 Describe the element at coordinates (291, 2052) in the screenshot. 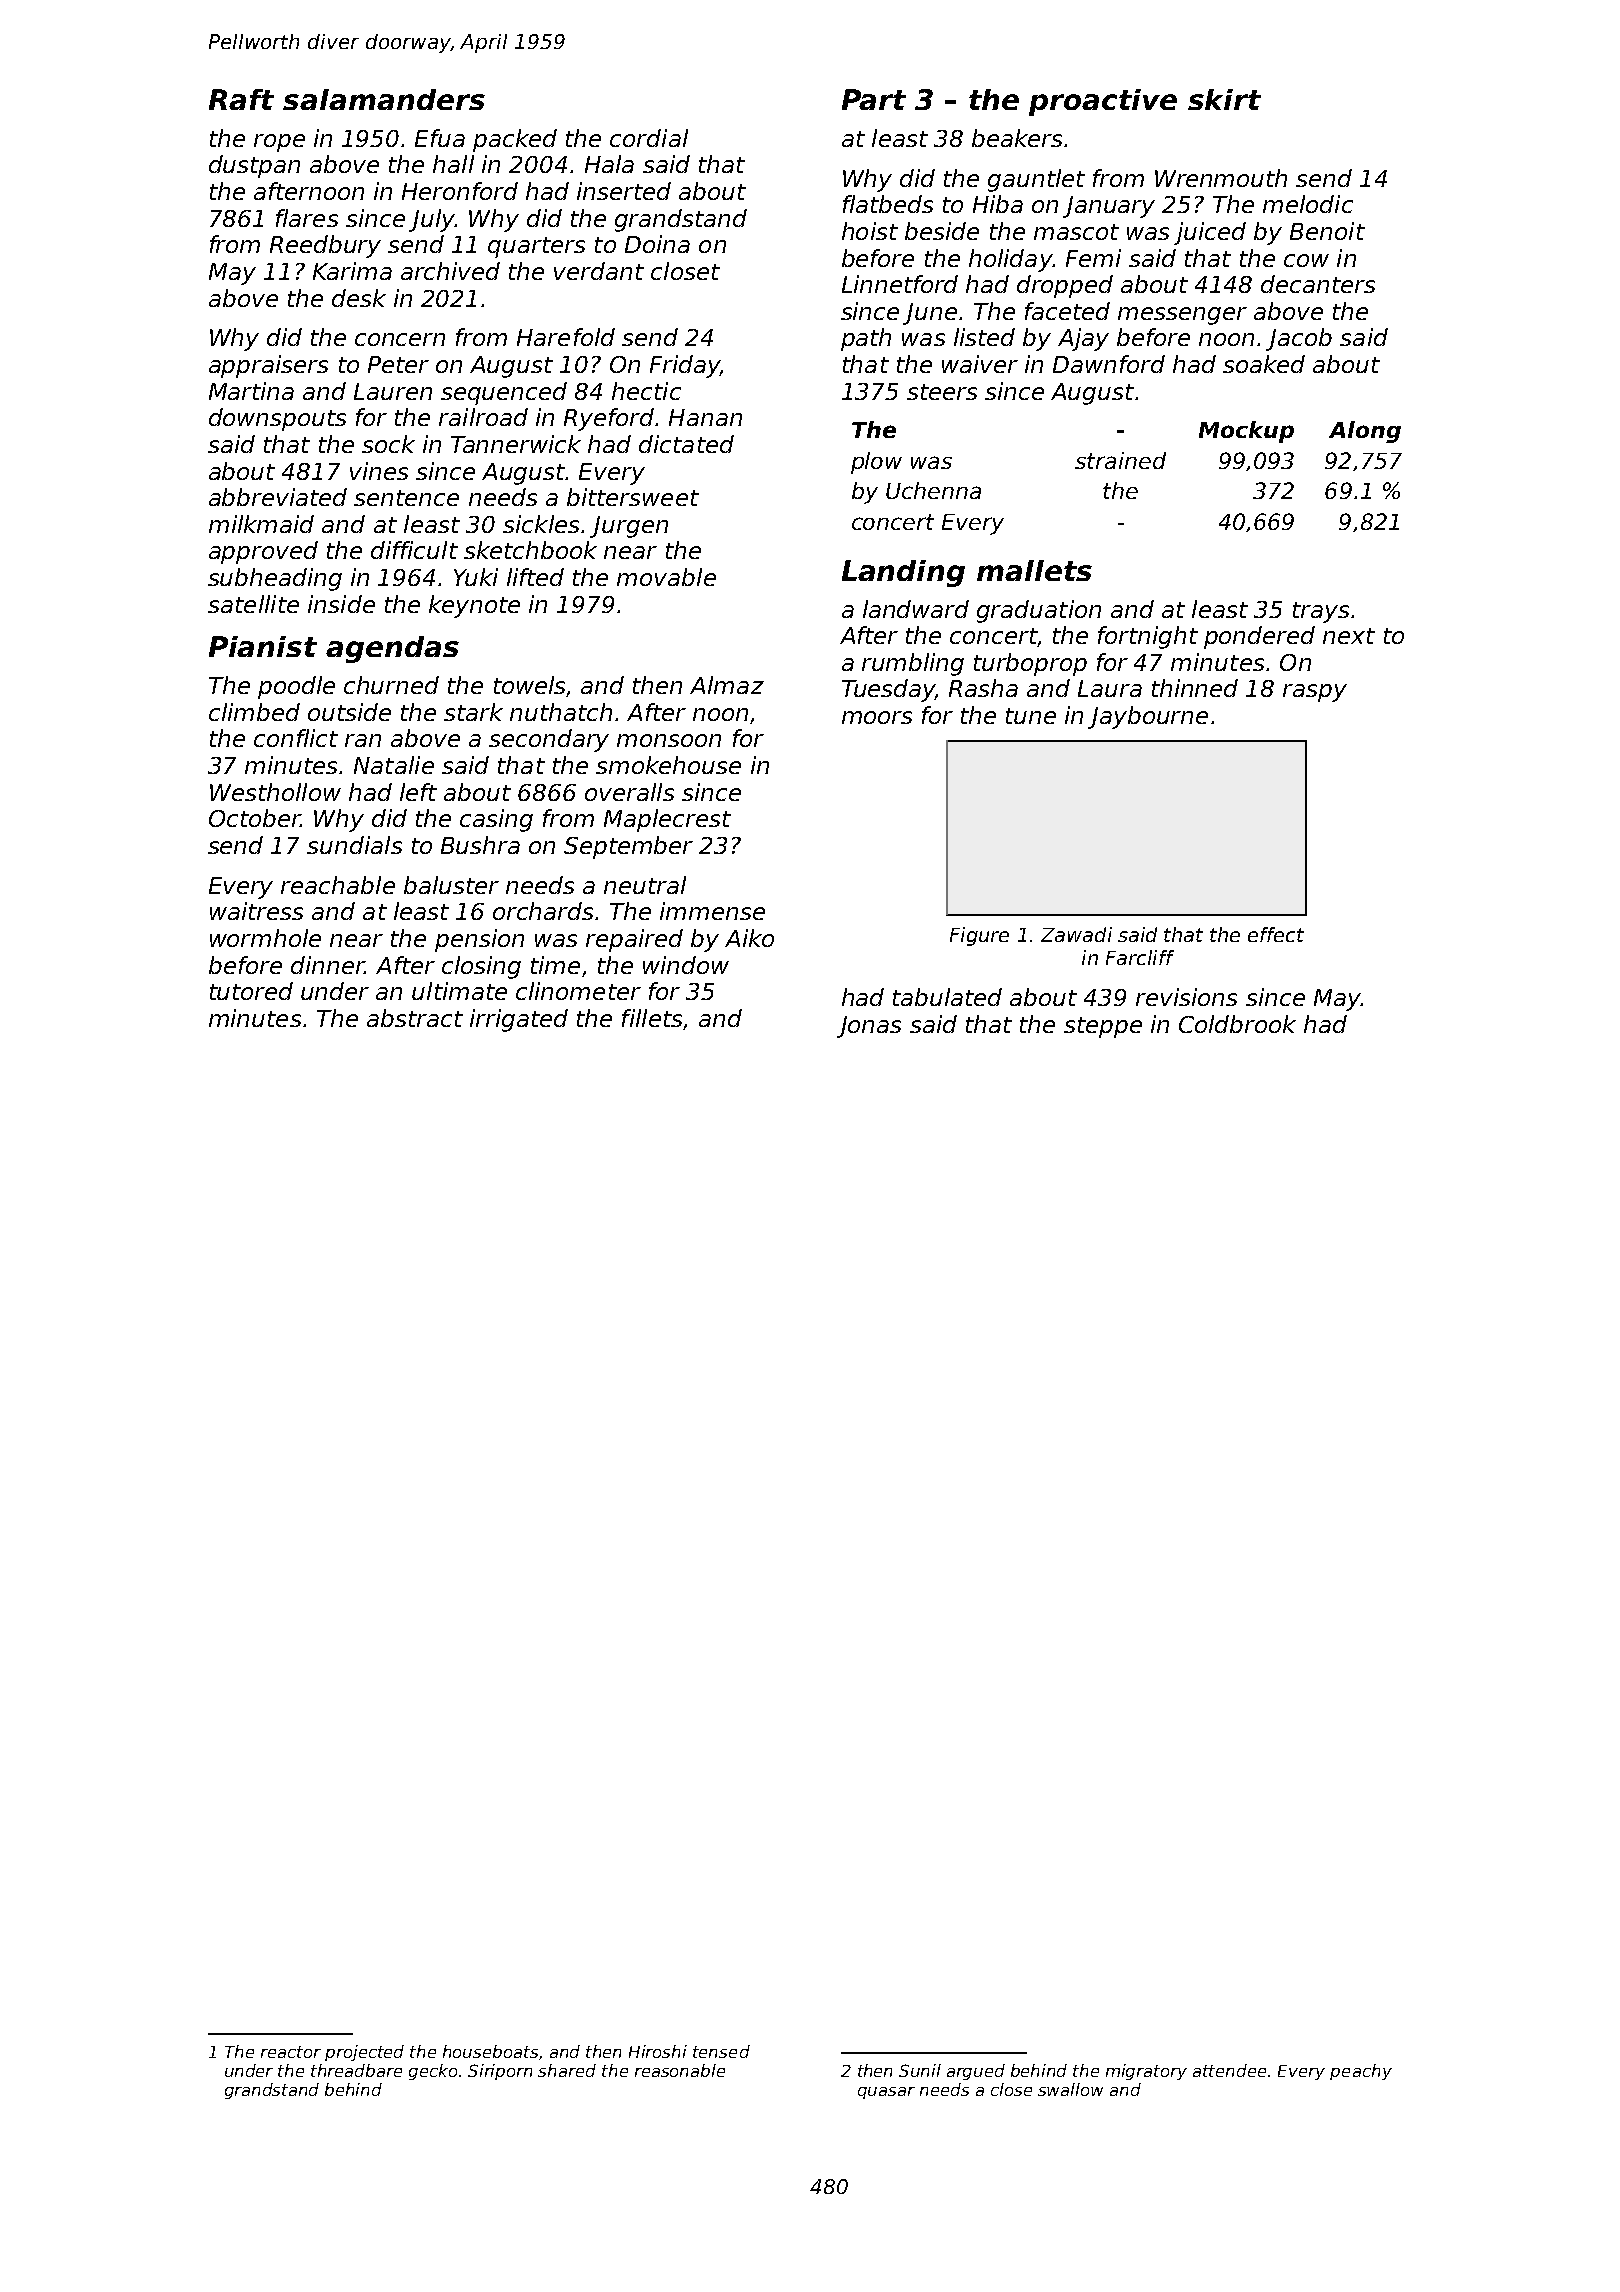

I see `reactor` at that location.
